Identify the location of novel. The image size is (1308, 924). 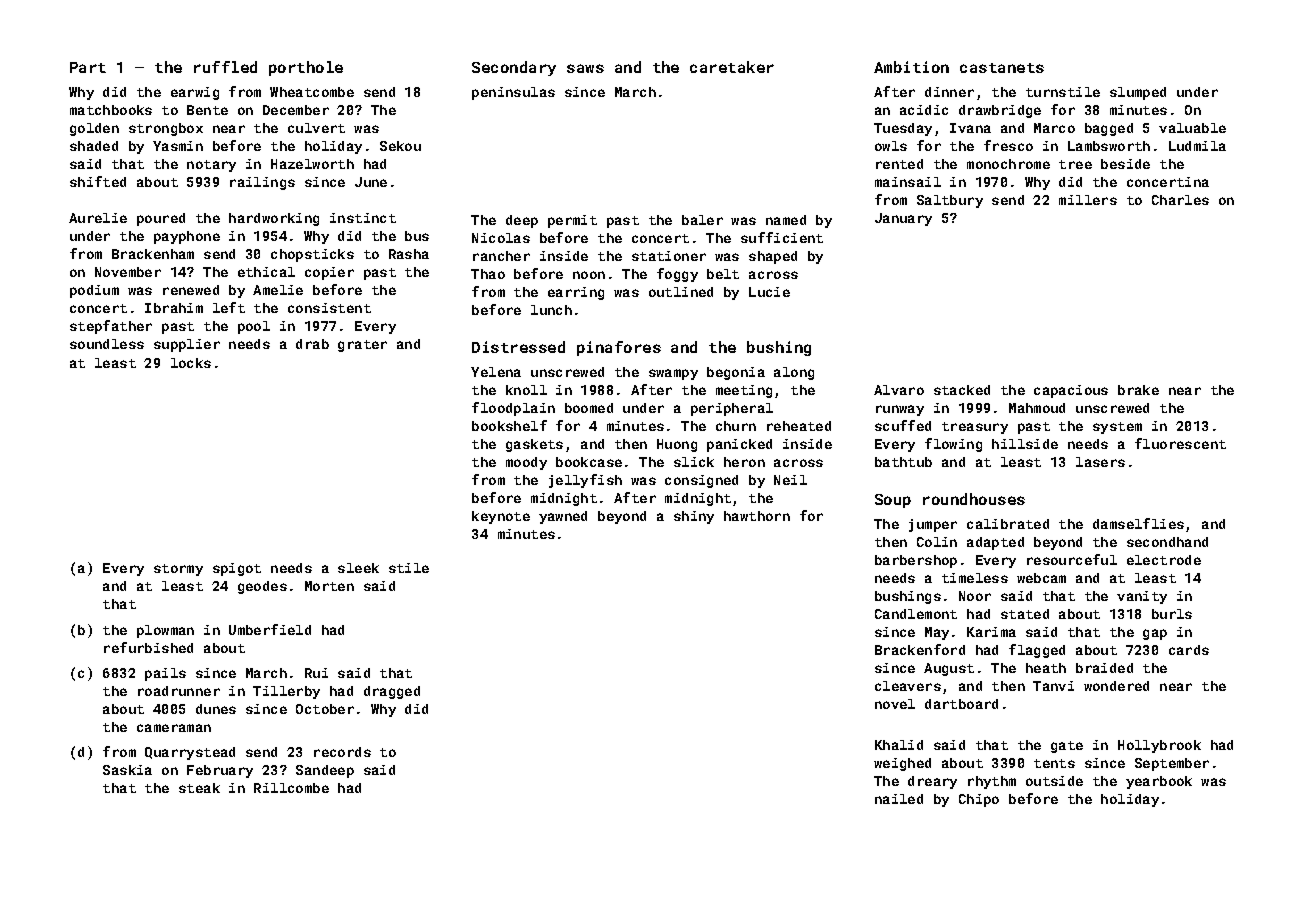
(895, 704).
